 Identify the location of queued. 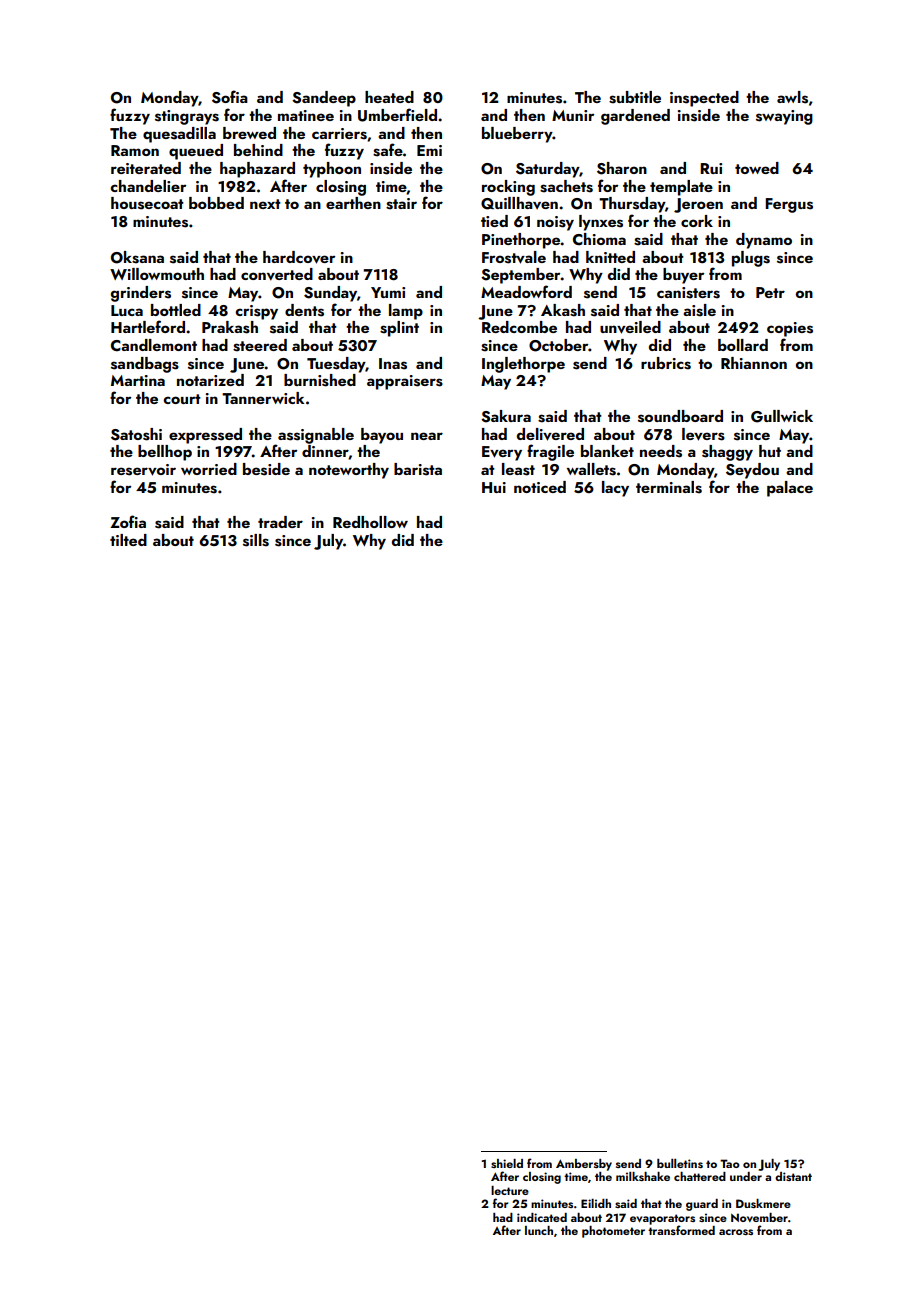
(196, 152).
